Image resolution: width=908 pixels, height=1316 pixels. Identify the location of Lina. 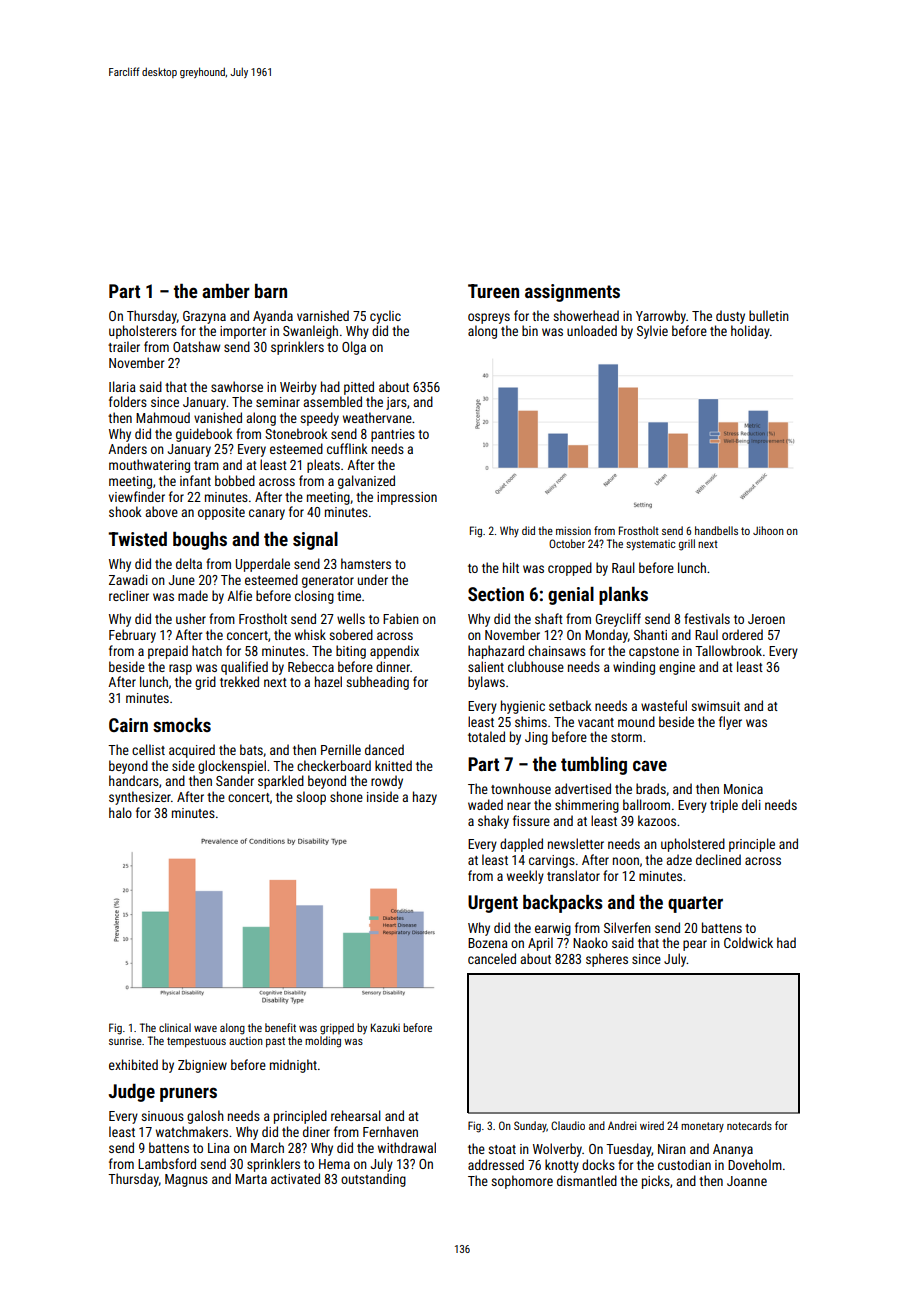
(219, 1148).
